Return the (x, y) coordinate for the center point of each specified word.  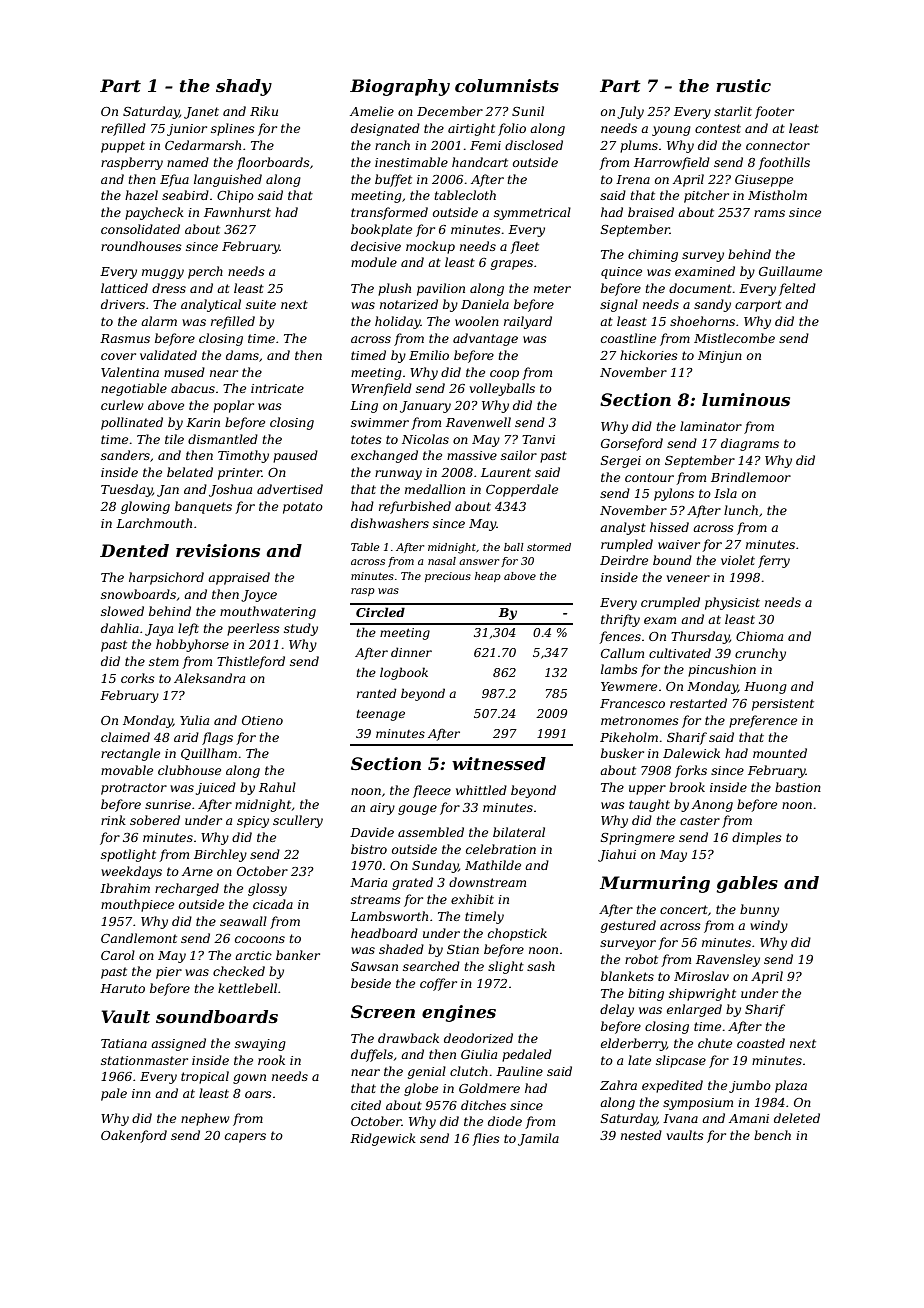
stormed (549, 547)
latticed (124, 288)
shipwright (702, 994)
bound (672, 560)
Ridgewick (383, 1139)
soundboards (217, 1016)
